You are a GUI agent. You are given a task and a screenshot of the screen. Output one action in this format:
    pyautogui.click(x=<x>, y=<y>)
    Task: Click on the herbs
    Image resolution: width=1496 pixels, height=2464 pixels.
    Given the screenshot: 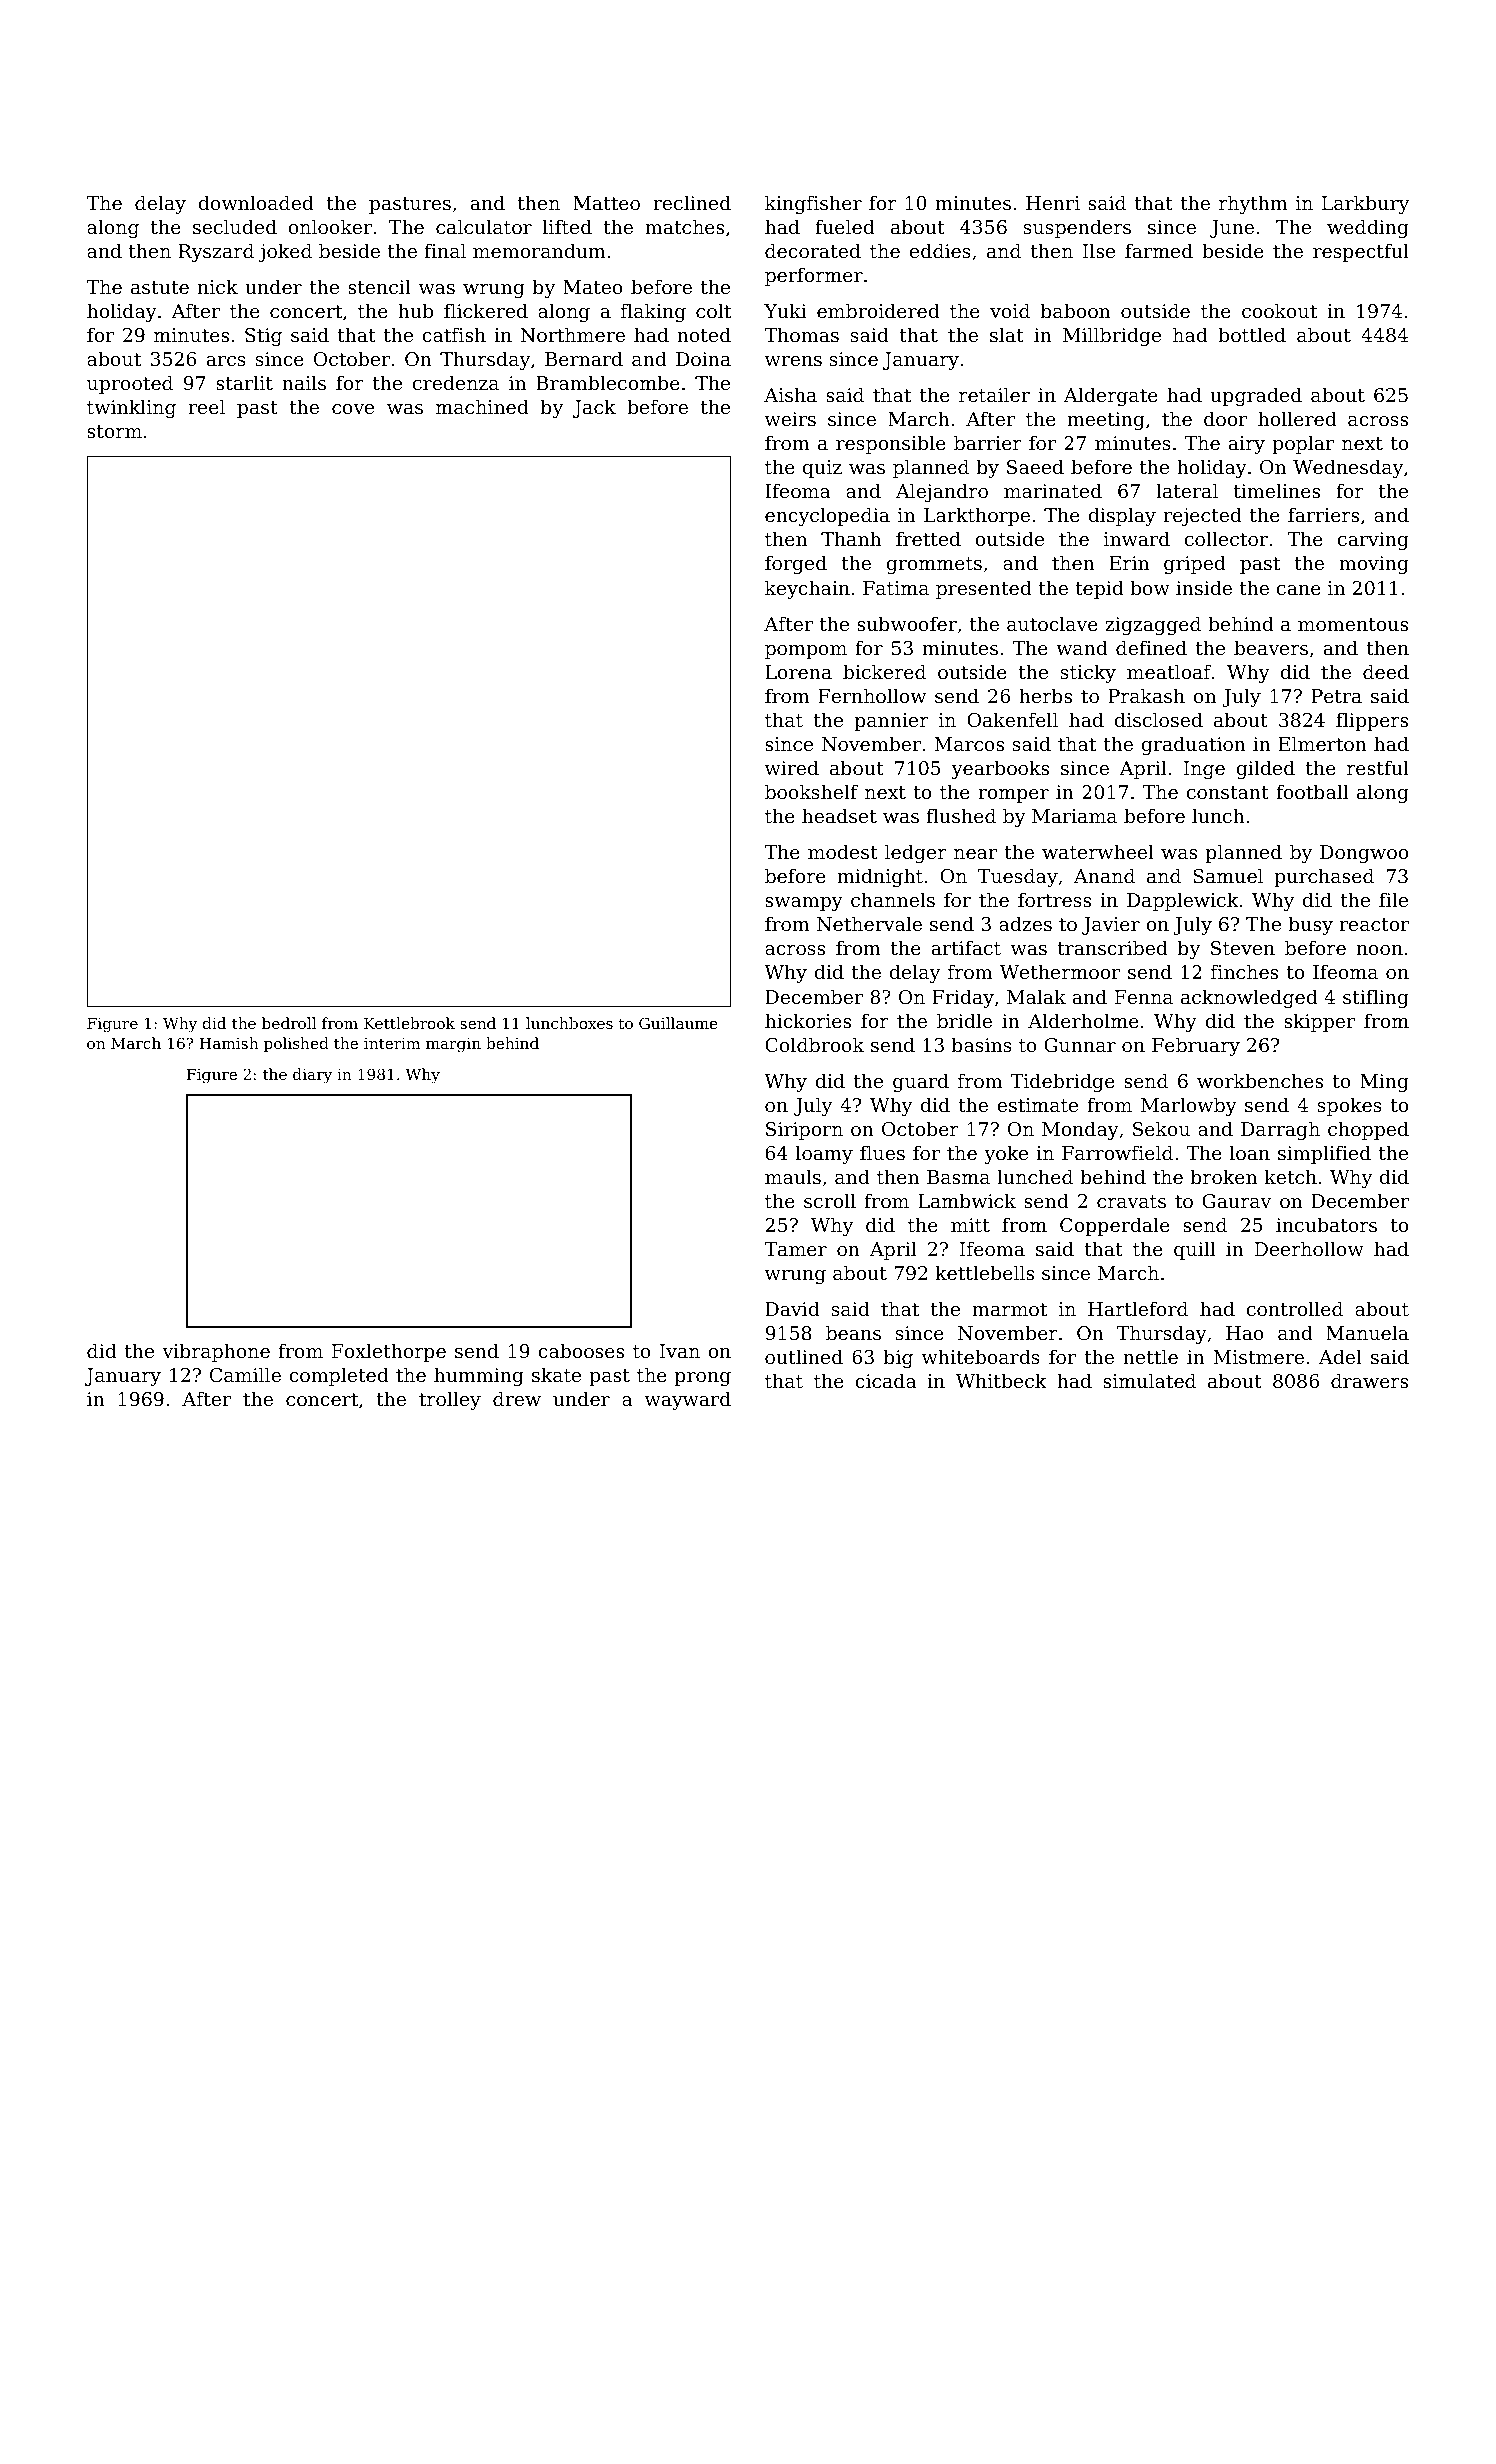 What is the action you would take?
    pyautogui.click(x=1045, y=695)
